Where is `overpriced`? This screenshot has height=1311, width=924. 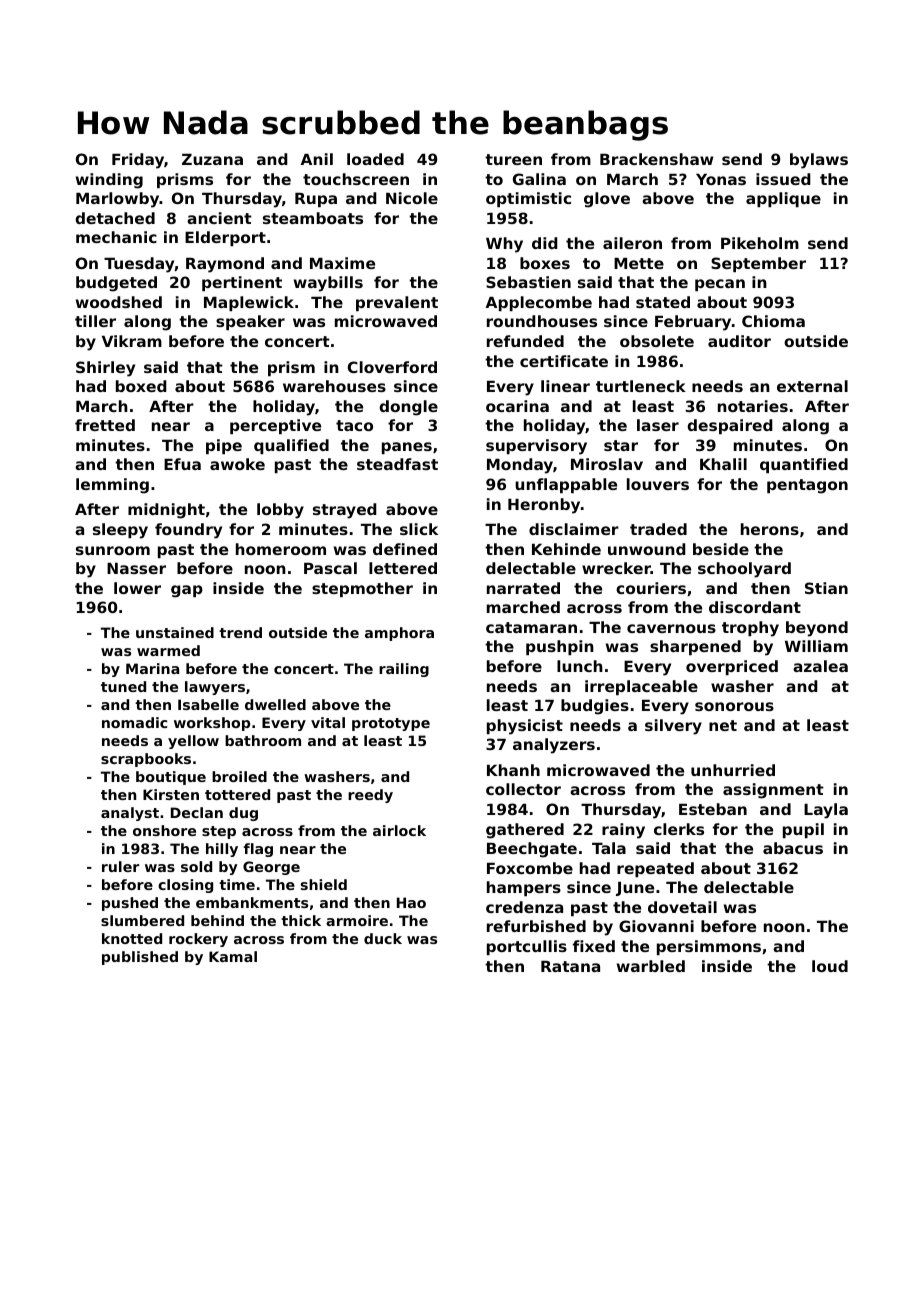 overpriced is located at coordinates (732, 667).
